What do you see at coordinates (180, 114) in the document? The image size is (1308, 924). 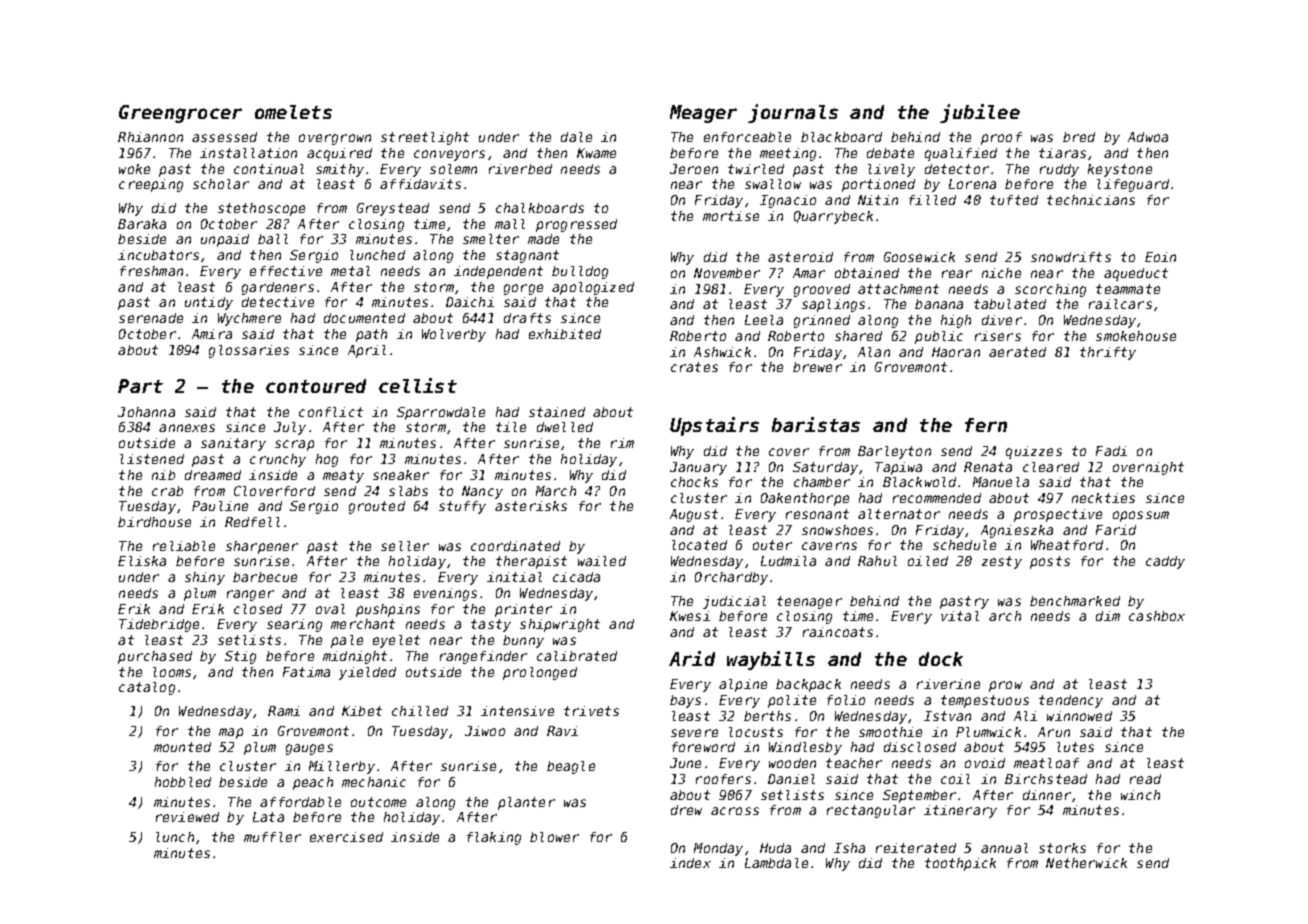 I see `Greengrocer` at bounding box center [180, 114].
